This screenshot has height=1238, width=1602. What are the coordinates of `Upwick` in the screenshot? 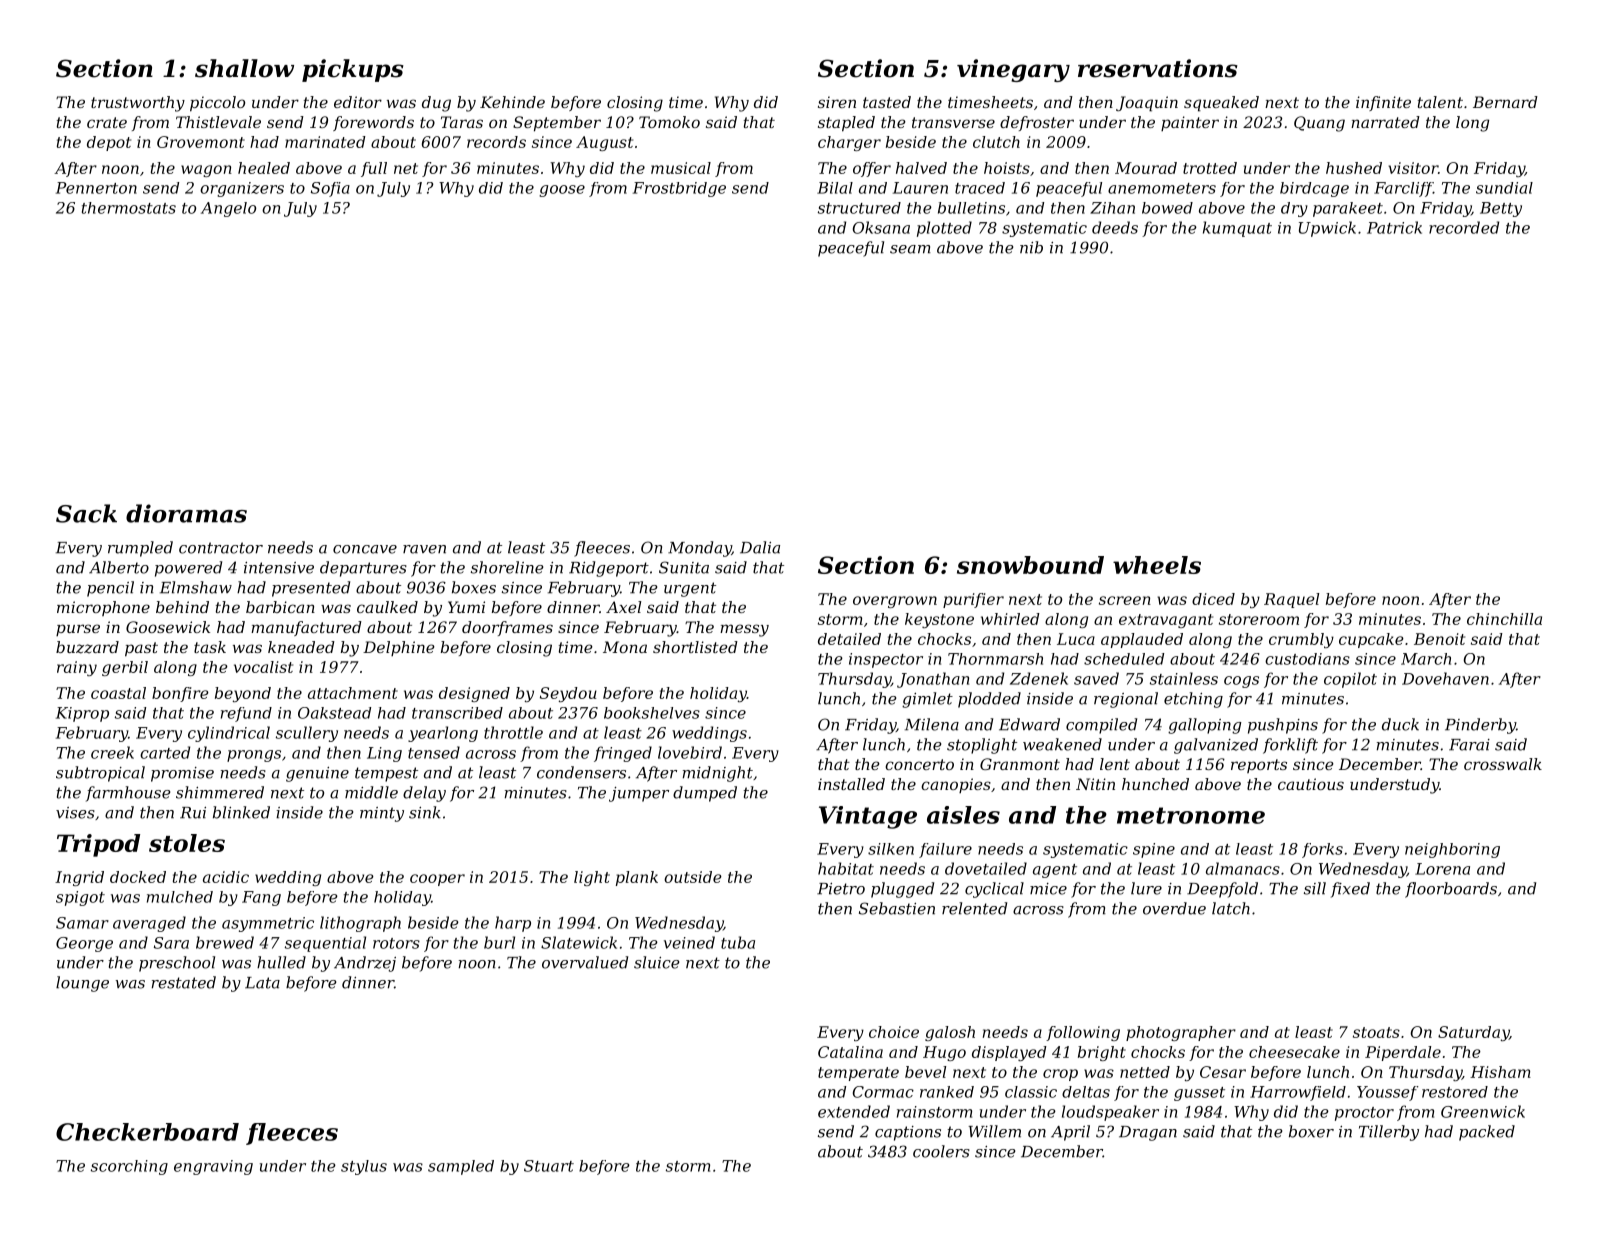 It's located at (1327, 229).
